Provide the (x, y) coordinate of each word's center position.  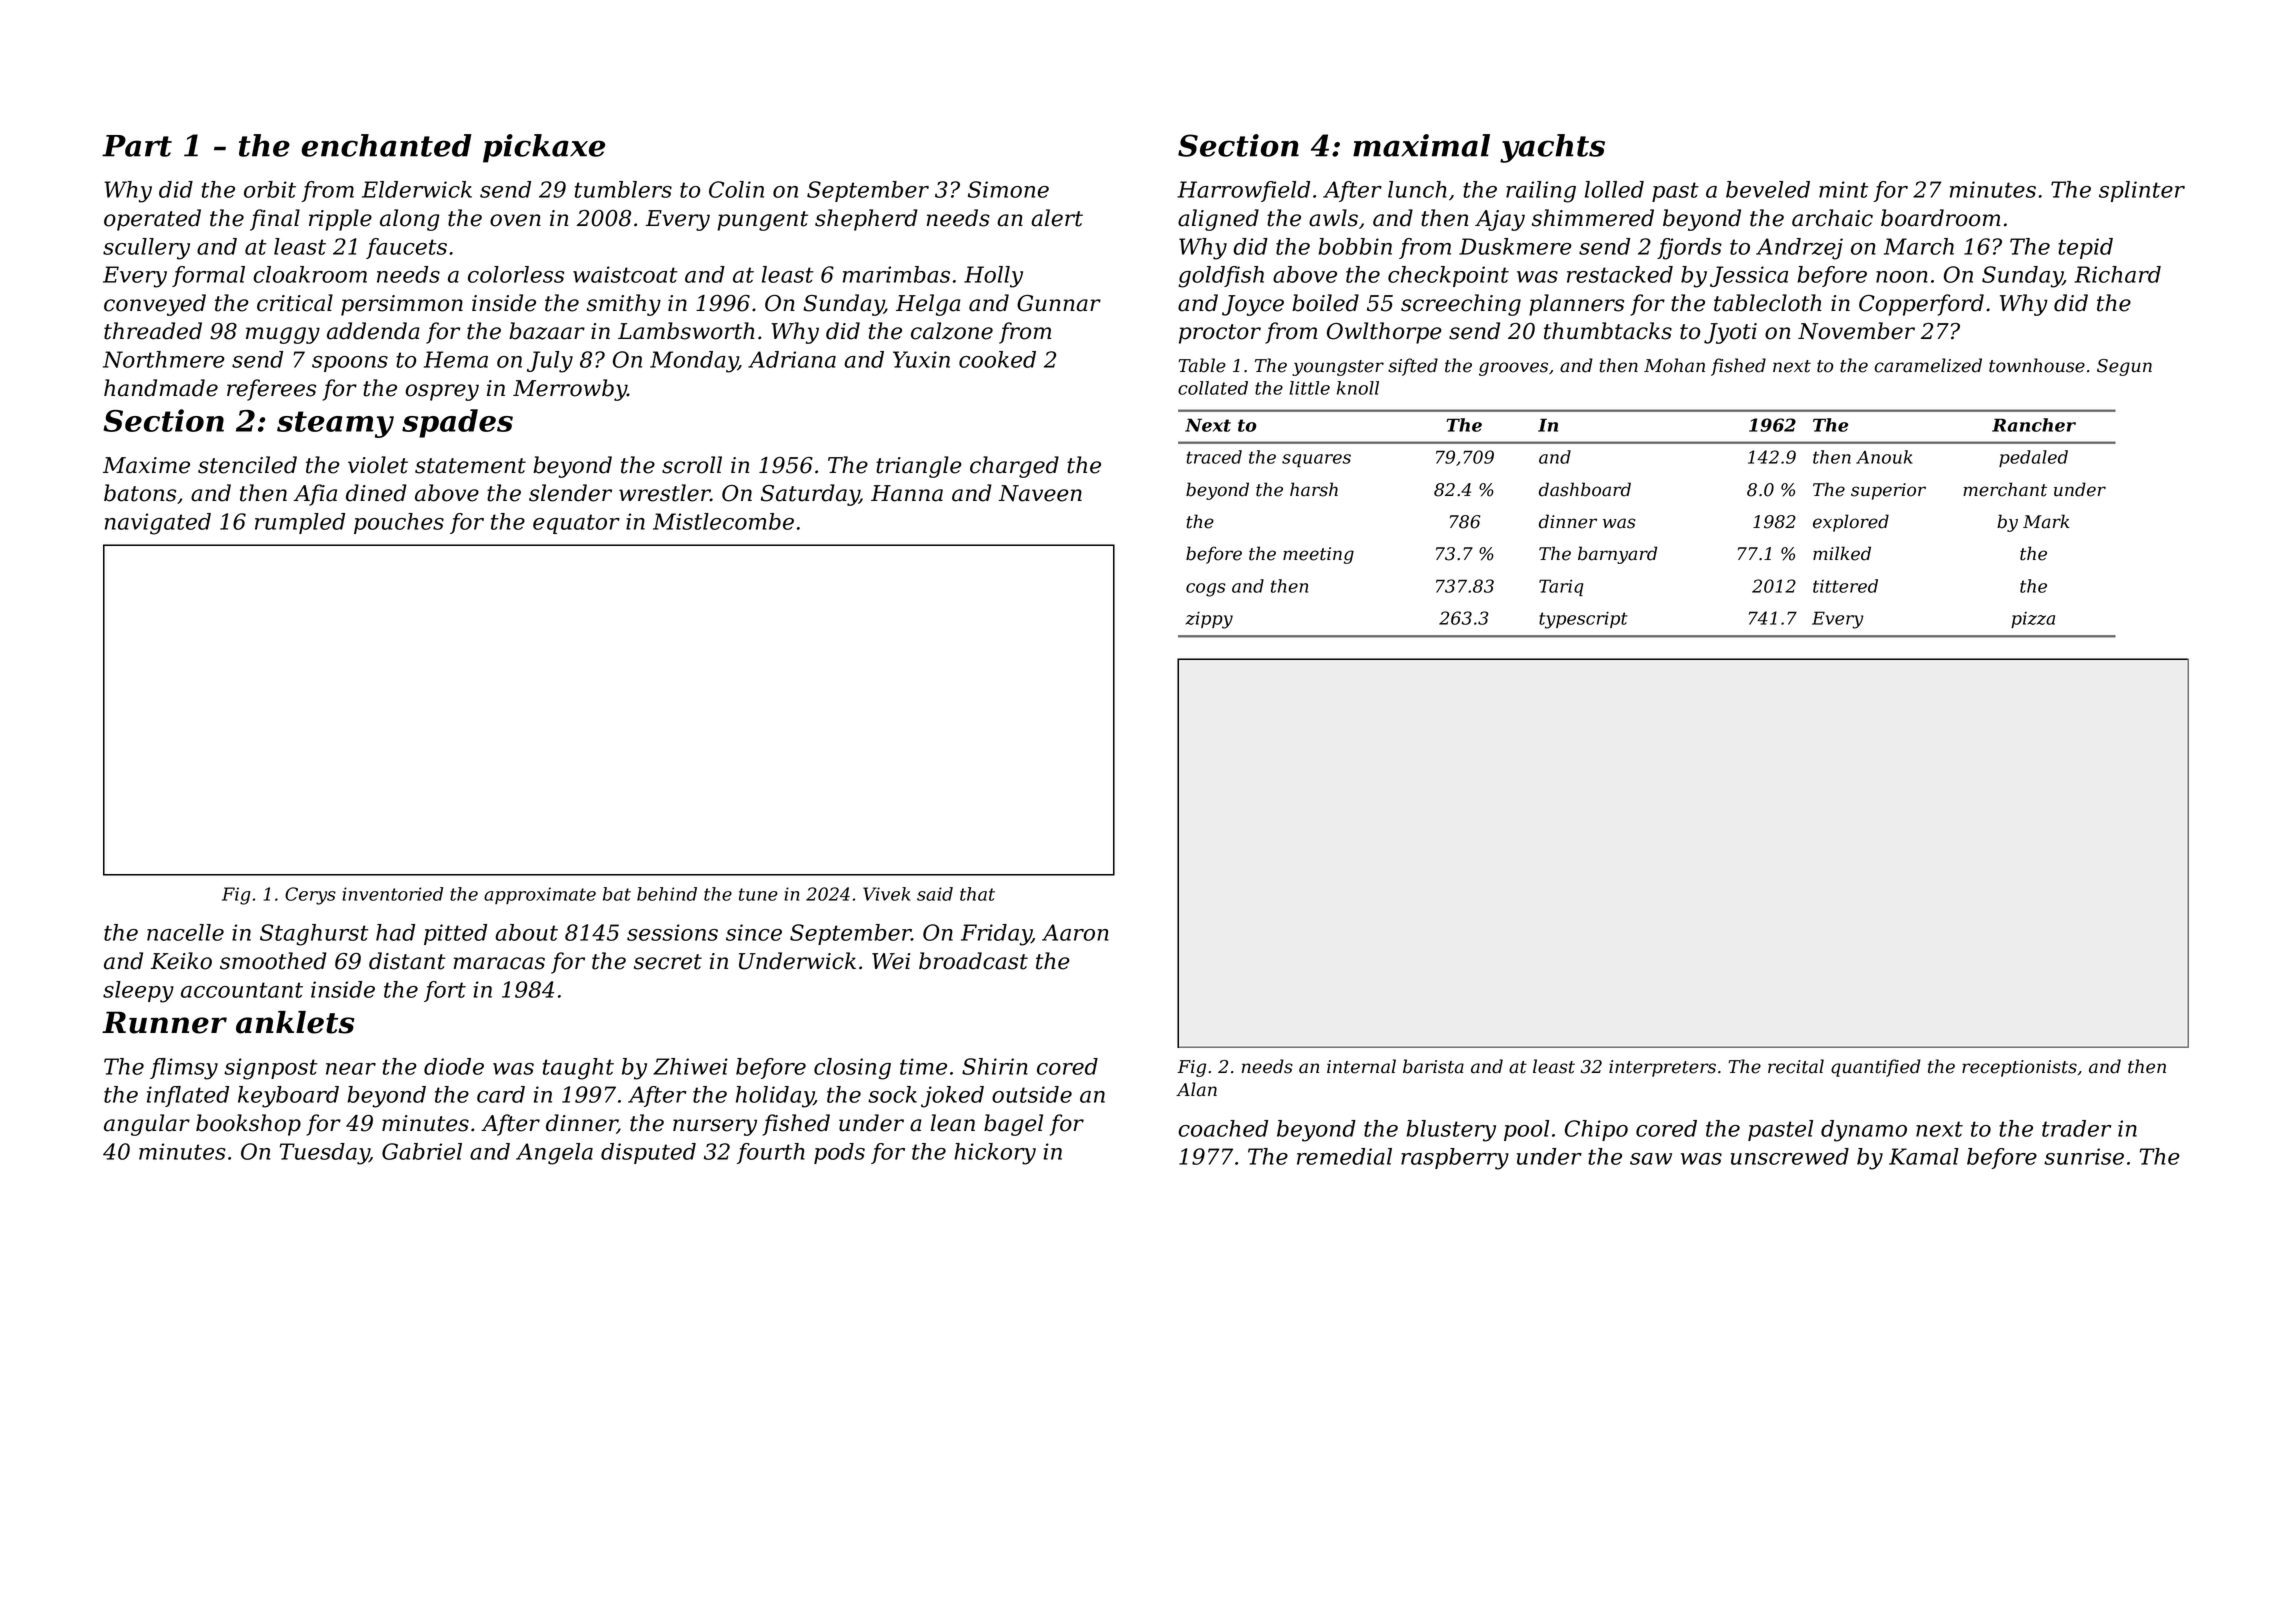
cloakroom (310, 274)
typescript (1583, 620)
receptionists (2019, 1068)
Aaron (1075, 932)
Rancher (2034, 425)
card (501, 1094)
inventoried (392, 894)
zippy (1209, 620)
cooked (997, 359)
